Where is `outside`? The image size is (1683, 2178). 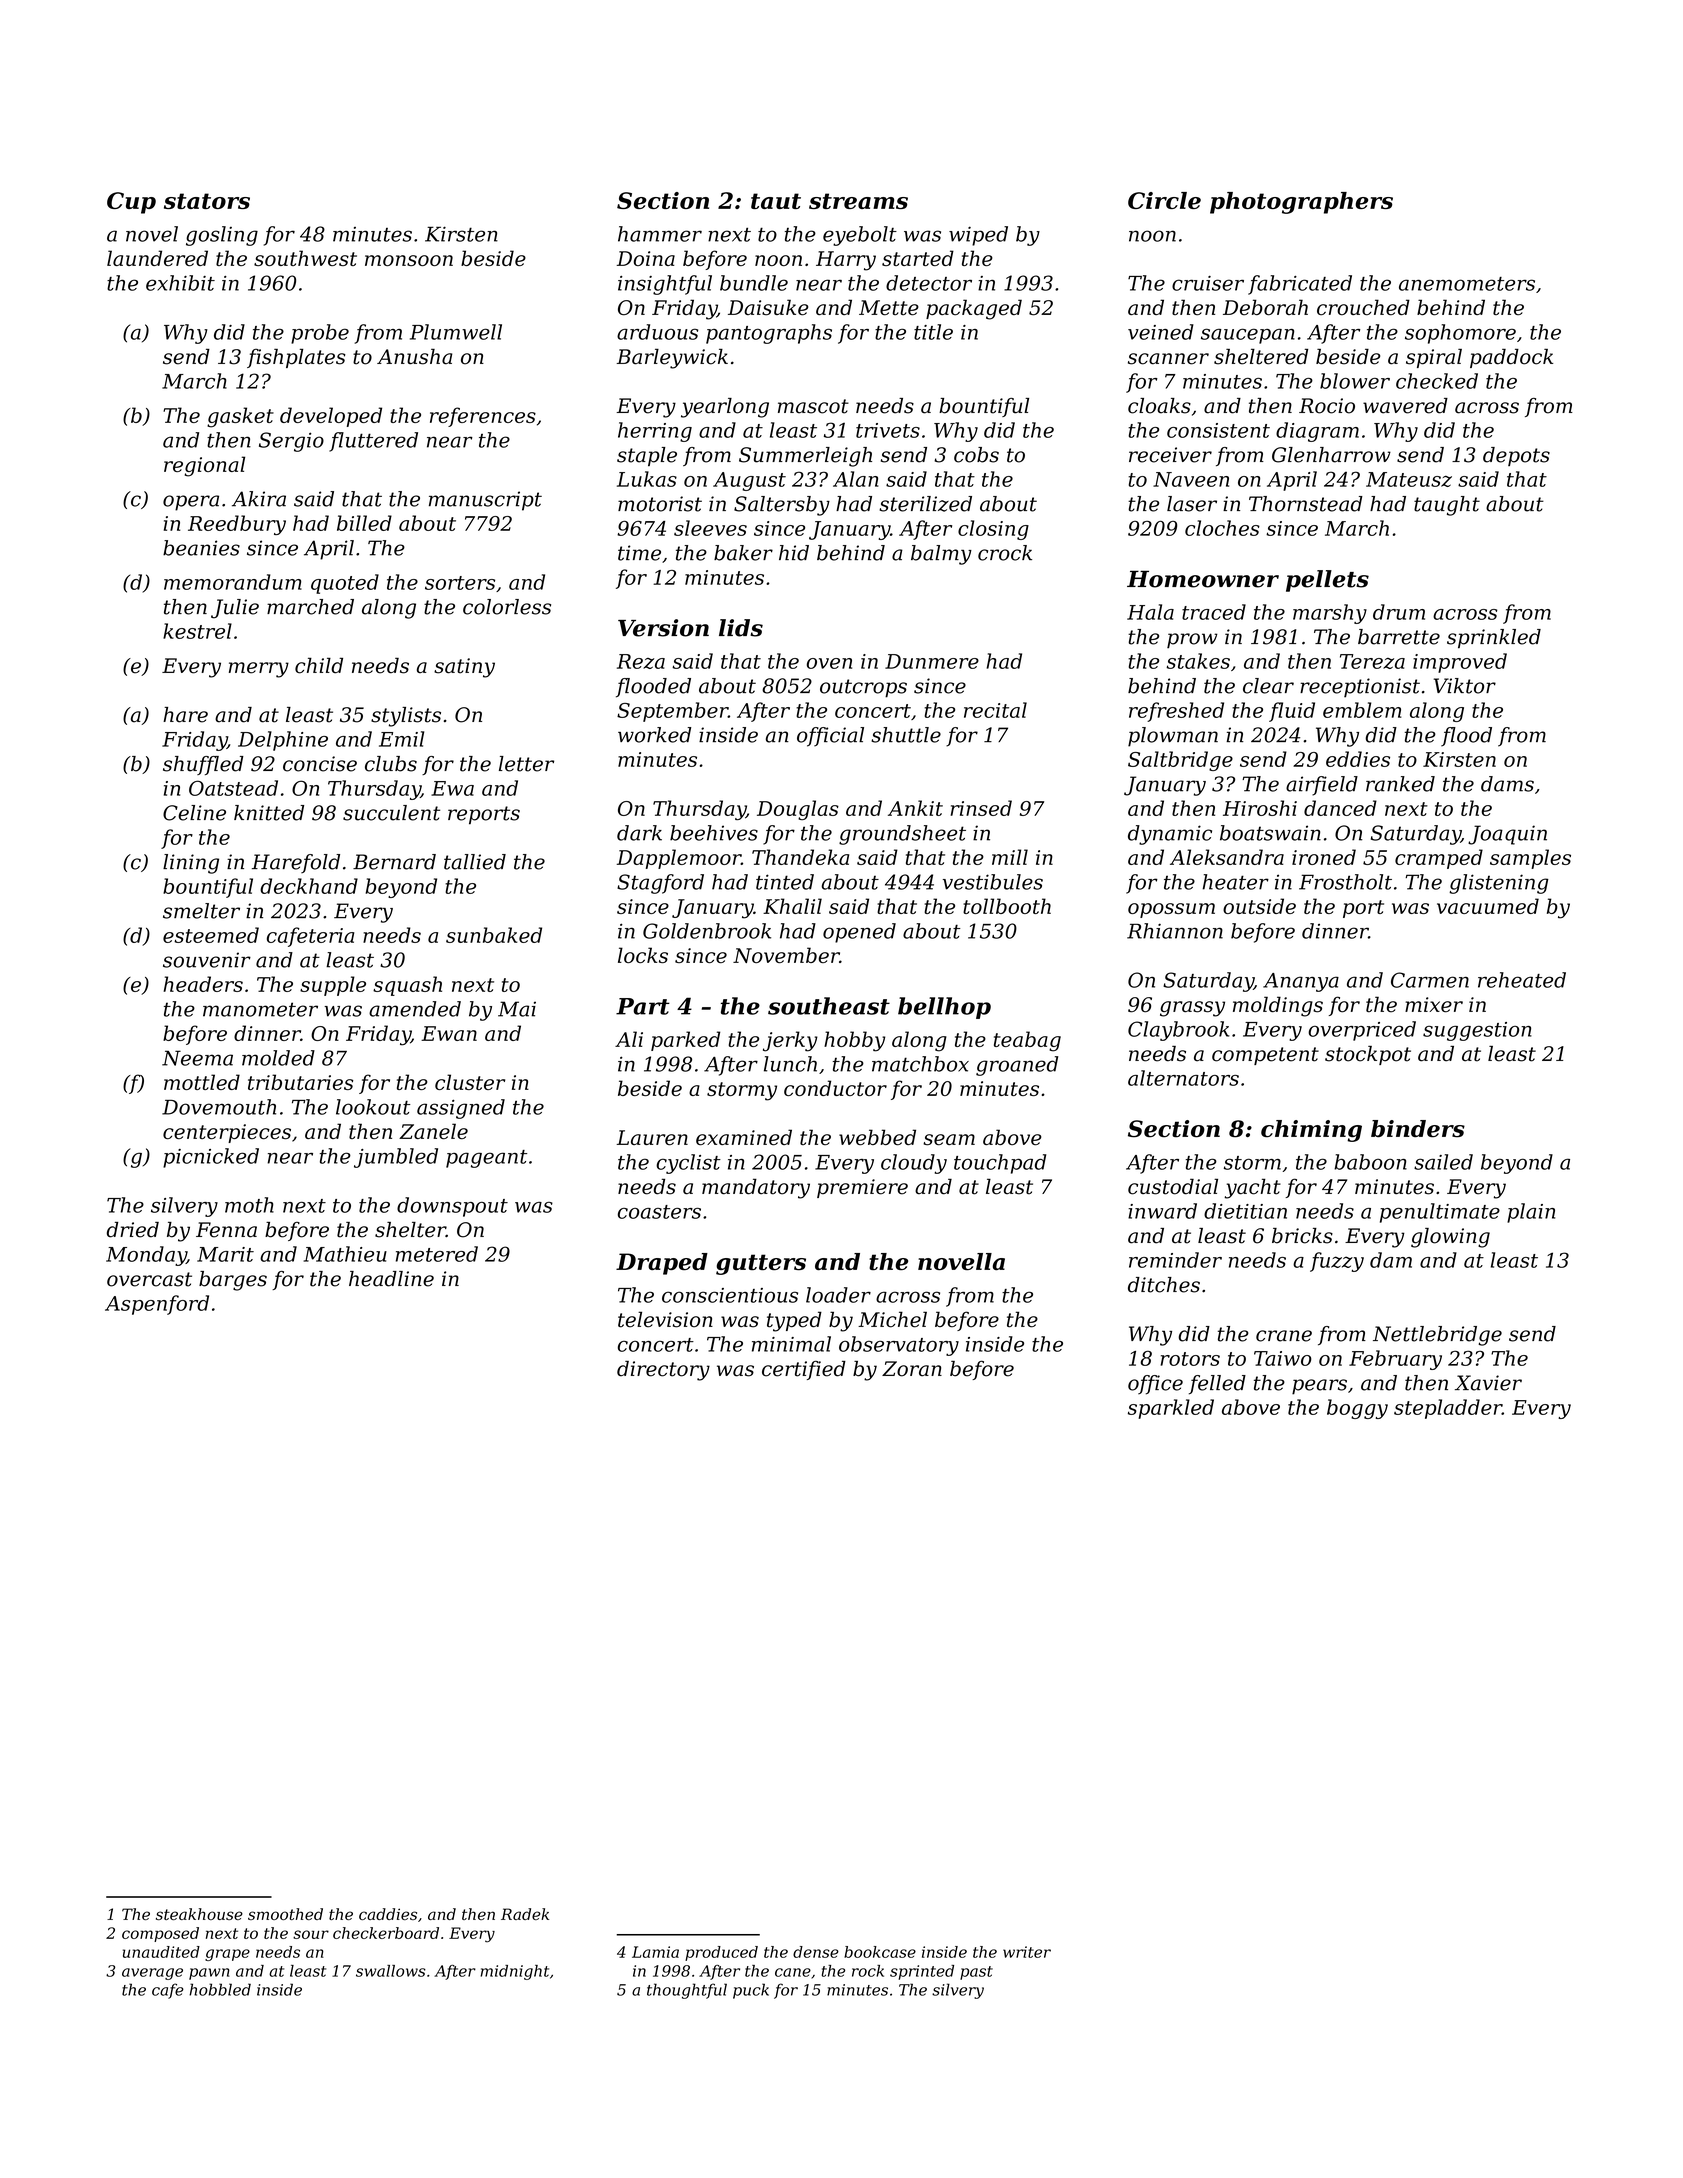 outside is located at coordinates (1259, 906).
